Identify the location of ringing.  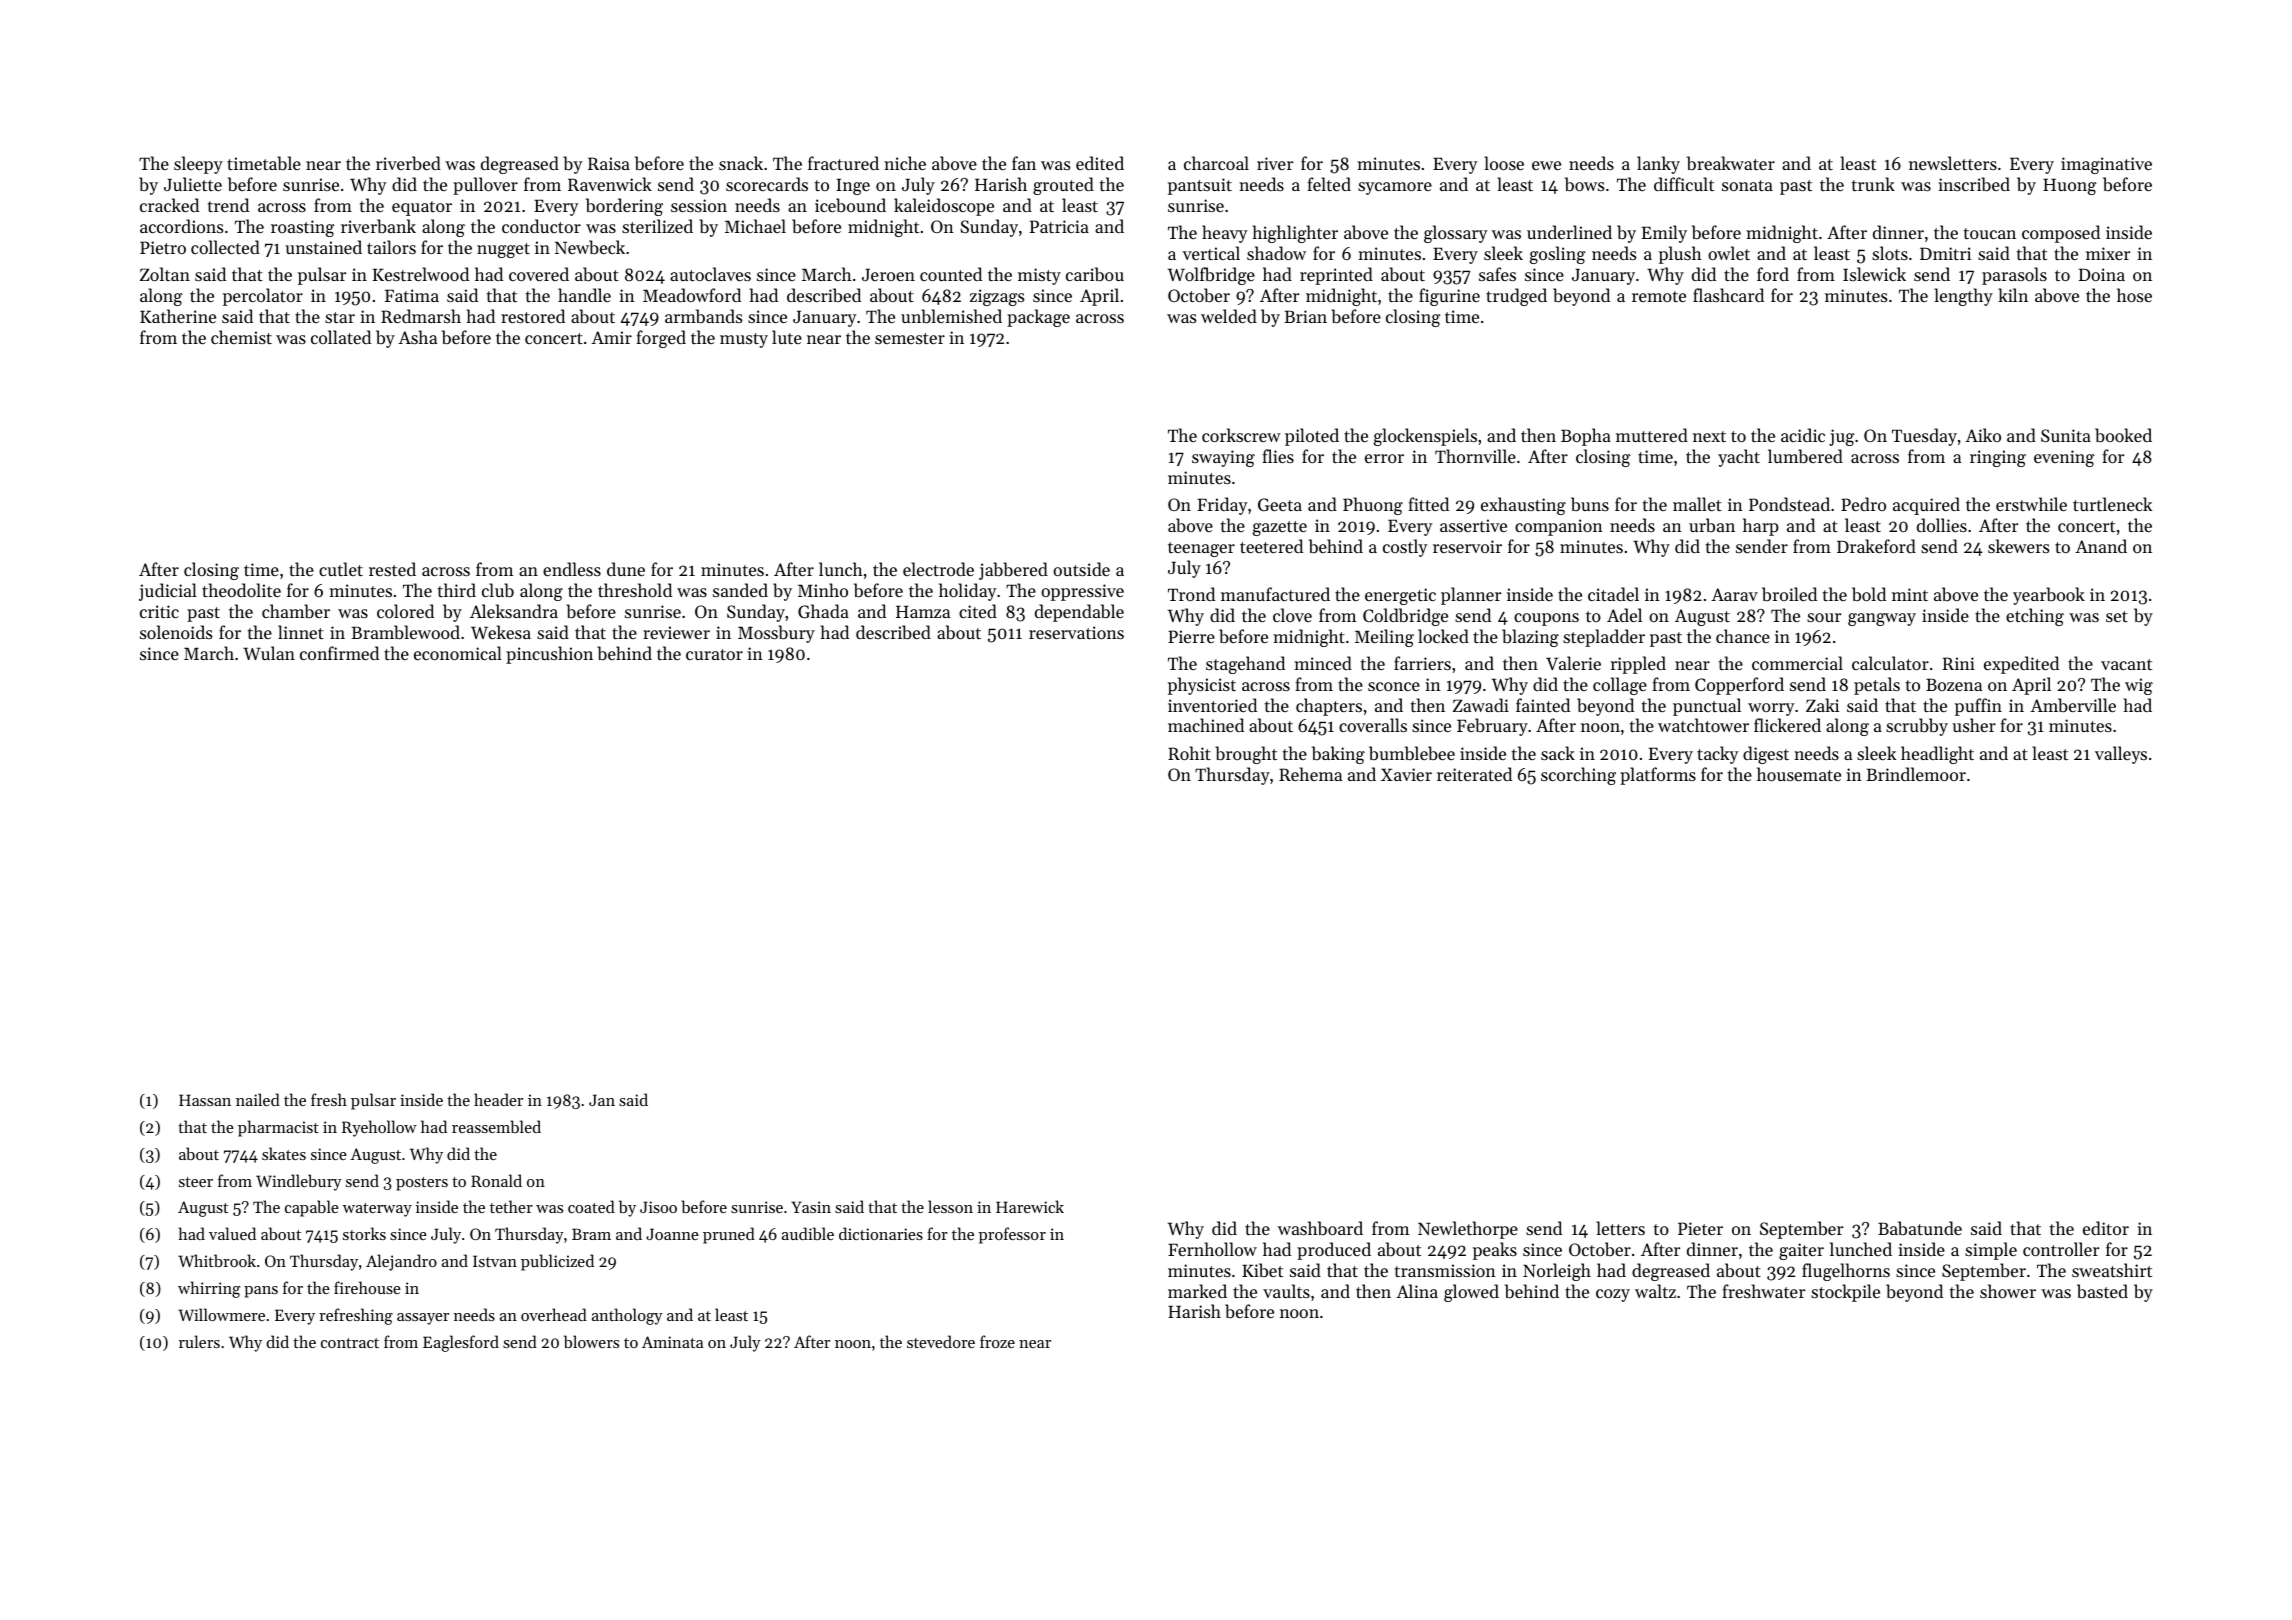
(1998, 458).
